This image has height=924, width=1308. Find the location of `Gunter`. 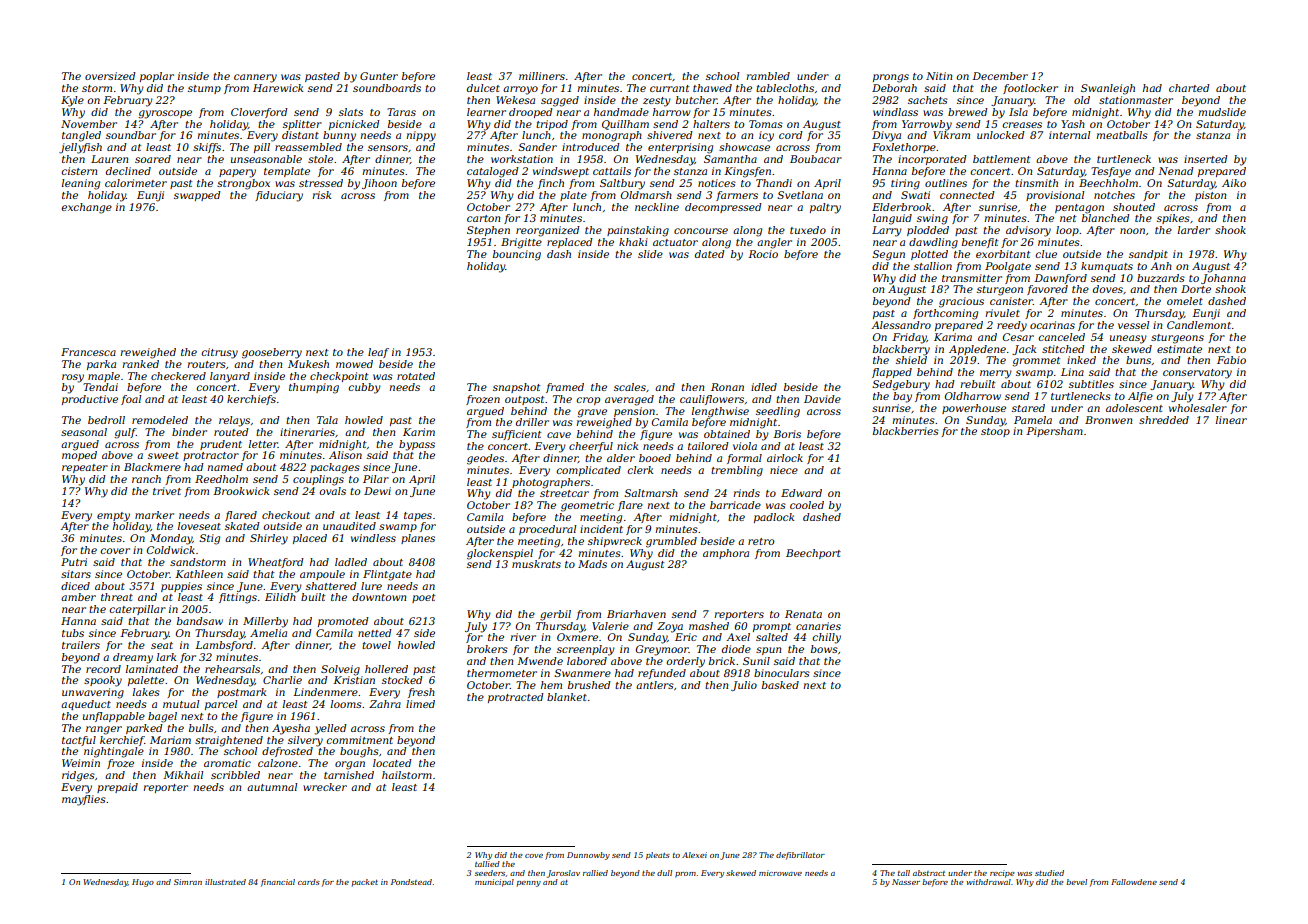

Gunter is located at coordinates (379, 76).
